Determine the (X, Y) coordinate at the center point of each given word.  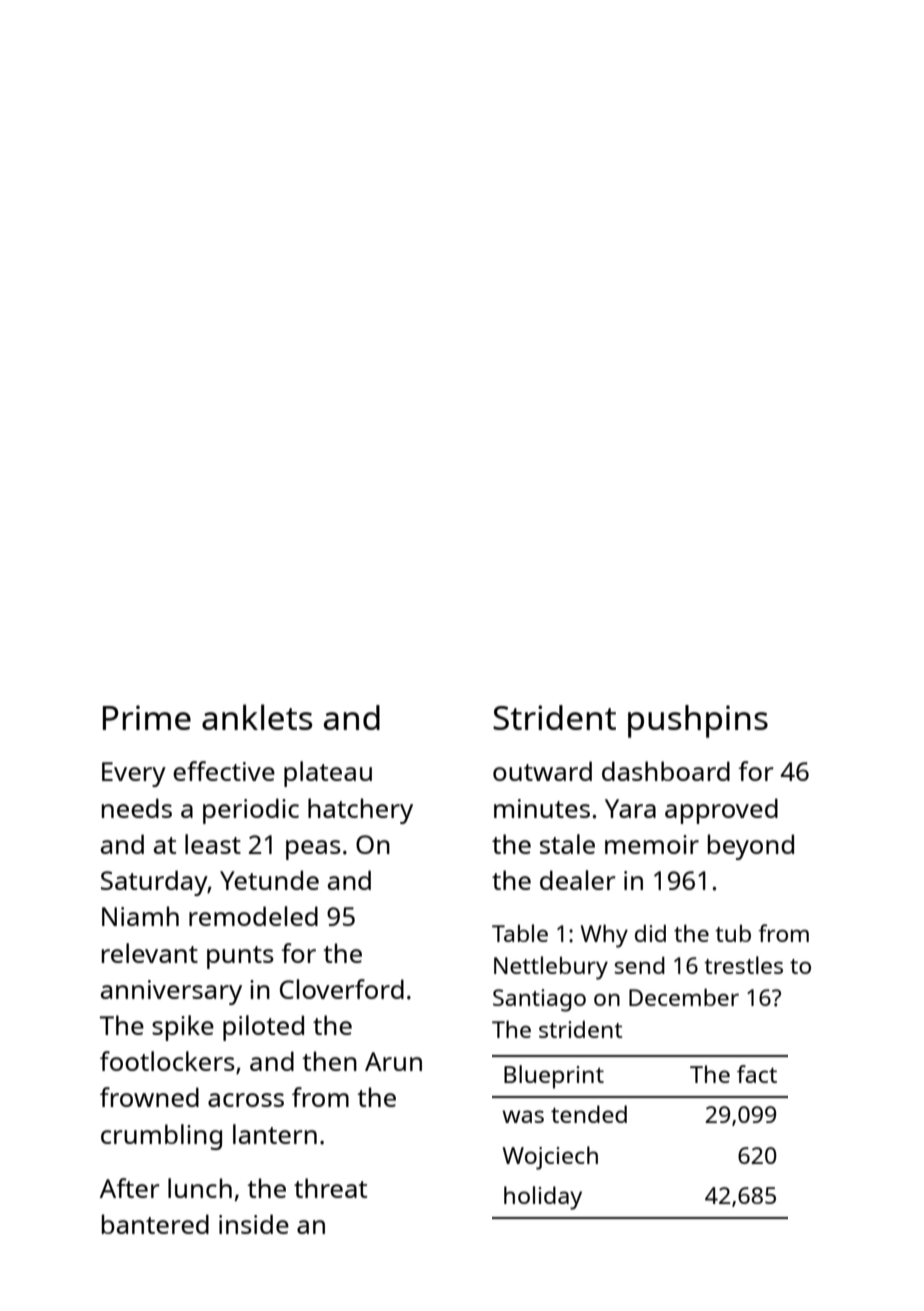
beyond (751, 847)
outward (542, 771)
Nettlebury (551, 968)
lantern (275, 1134)
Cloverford (342, 989)
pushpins (698, 721)
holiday (543, 1198)
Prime (147, 717)
